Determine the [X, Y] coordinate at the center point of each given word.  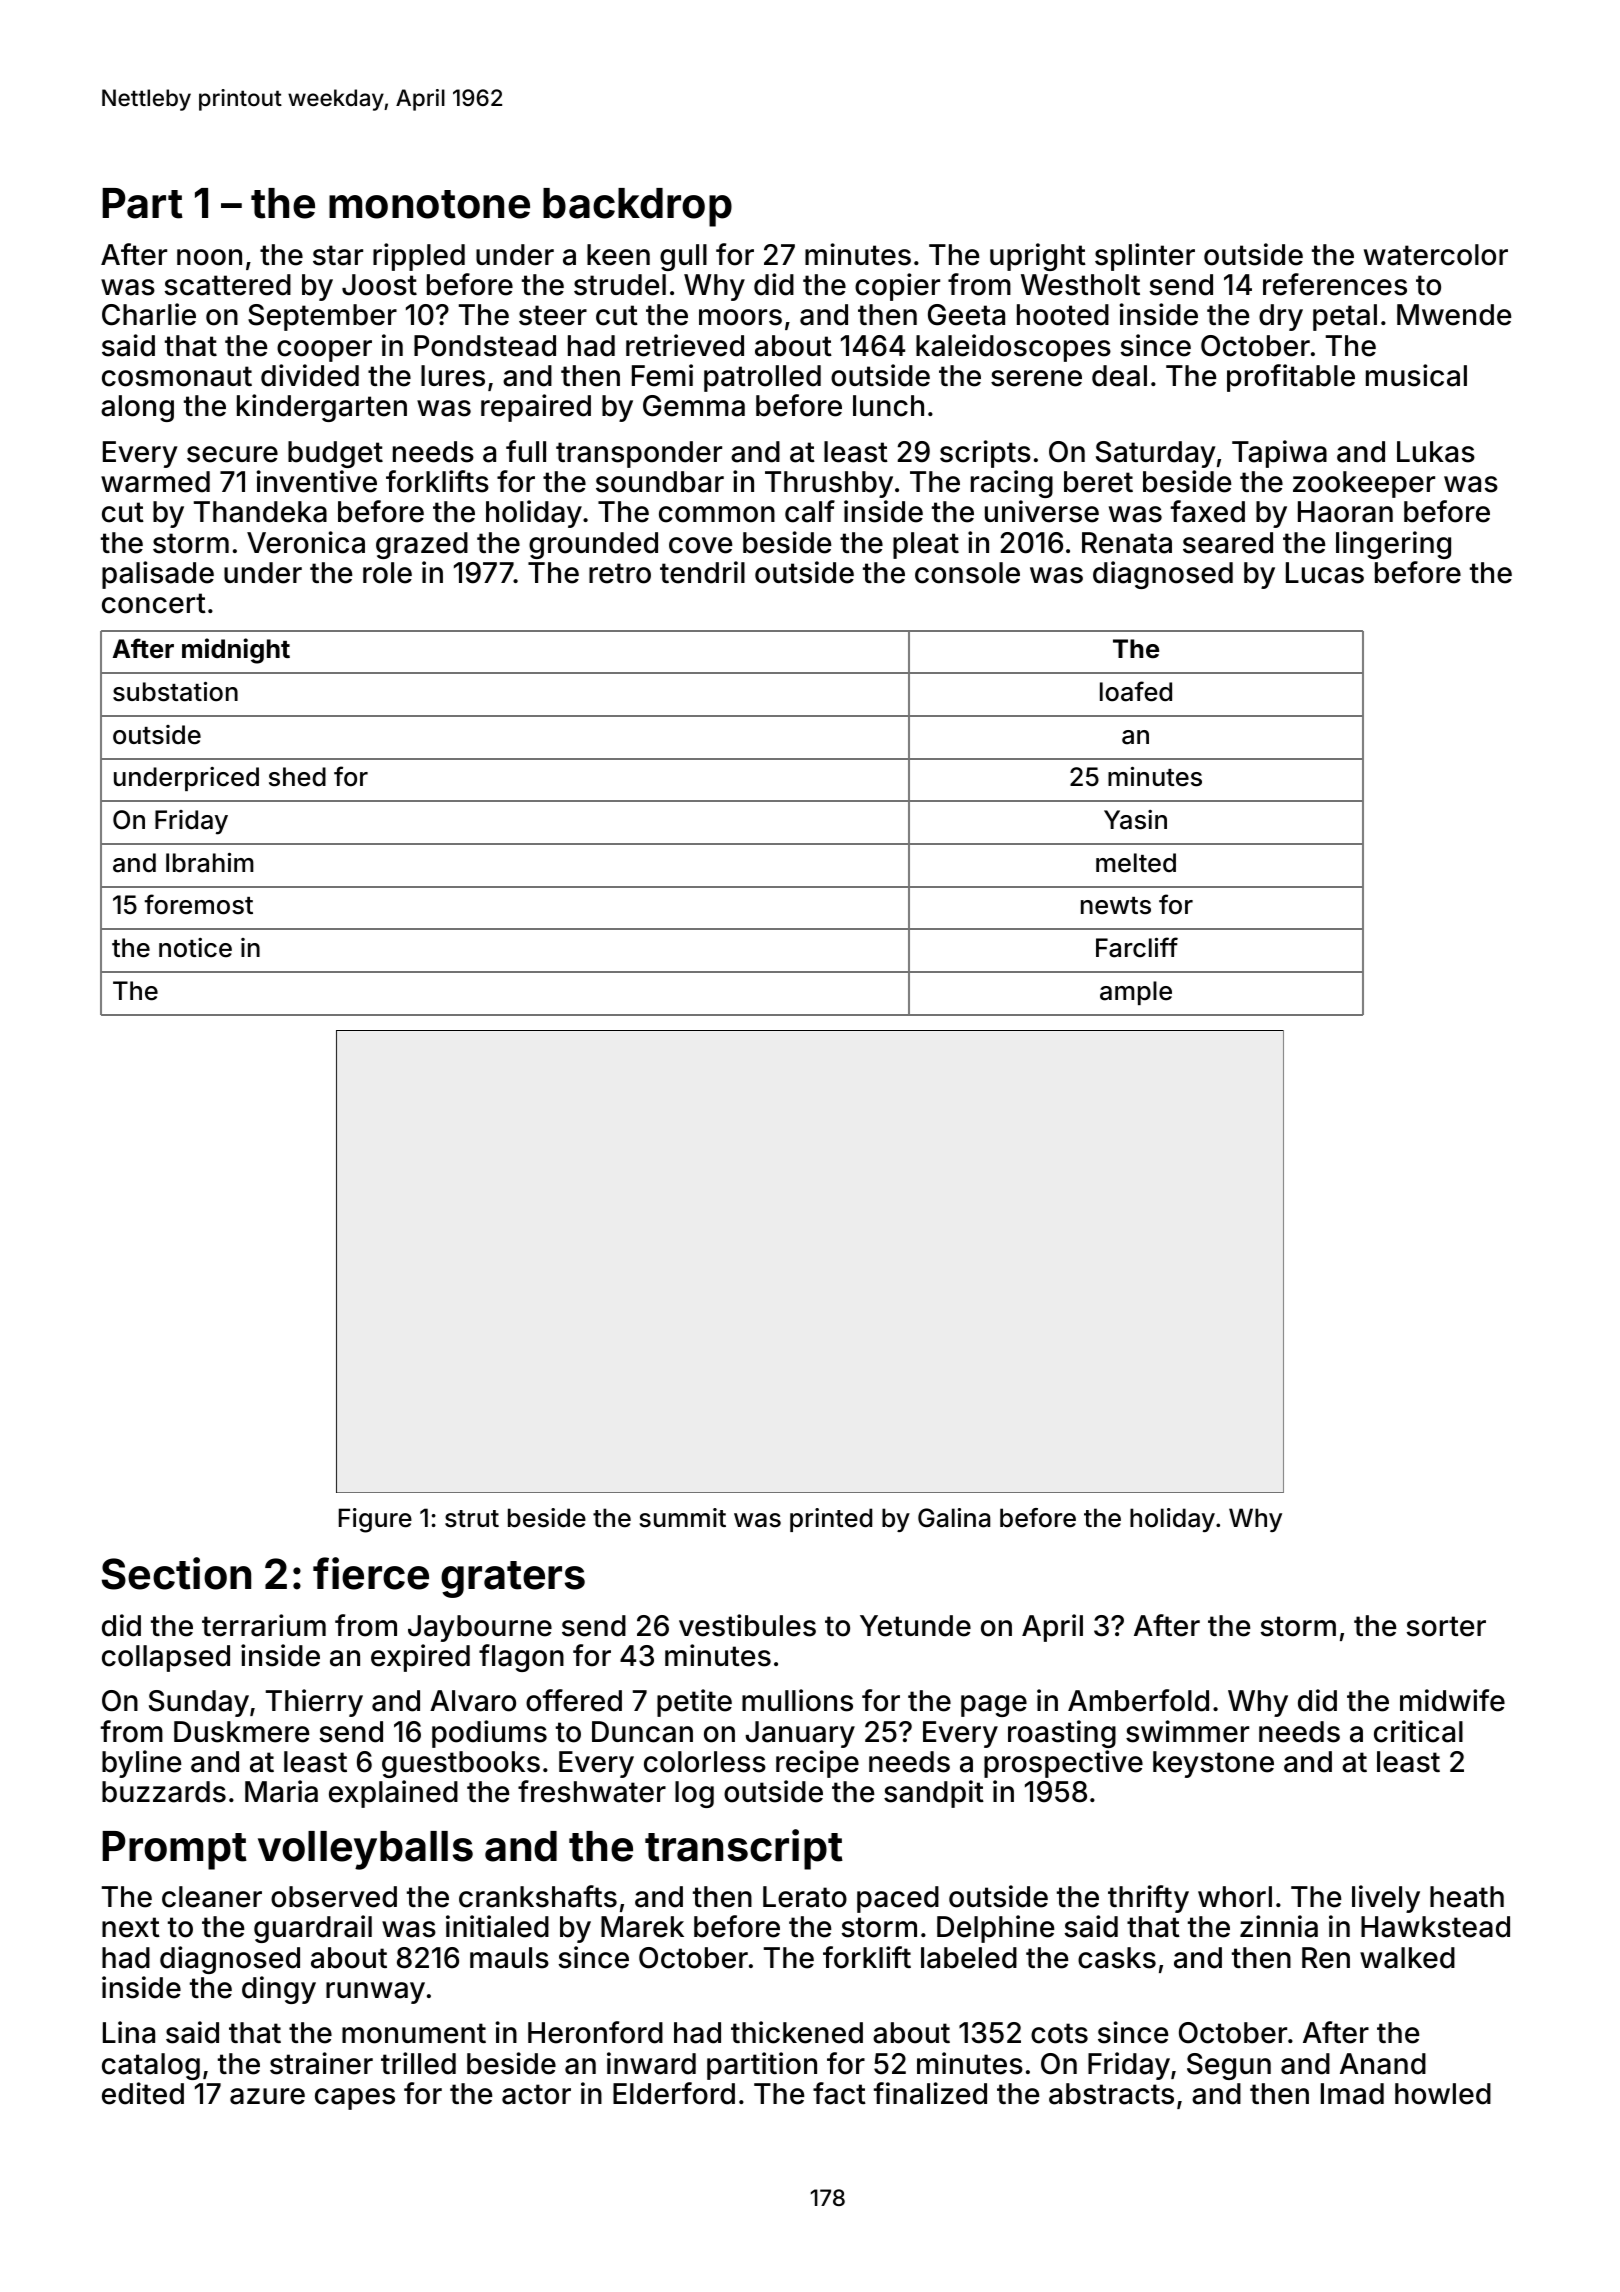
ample [1136, 993]
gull [683, 257]
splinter [1145, 257]
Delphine [995, 1929]
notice [195, 948]
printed [831, 1520]
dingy [279, 1990]
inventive [316, 481]
